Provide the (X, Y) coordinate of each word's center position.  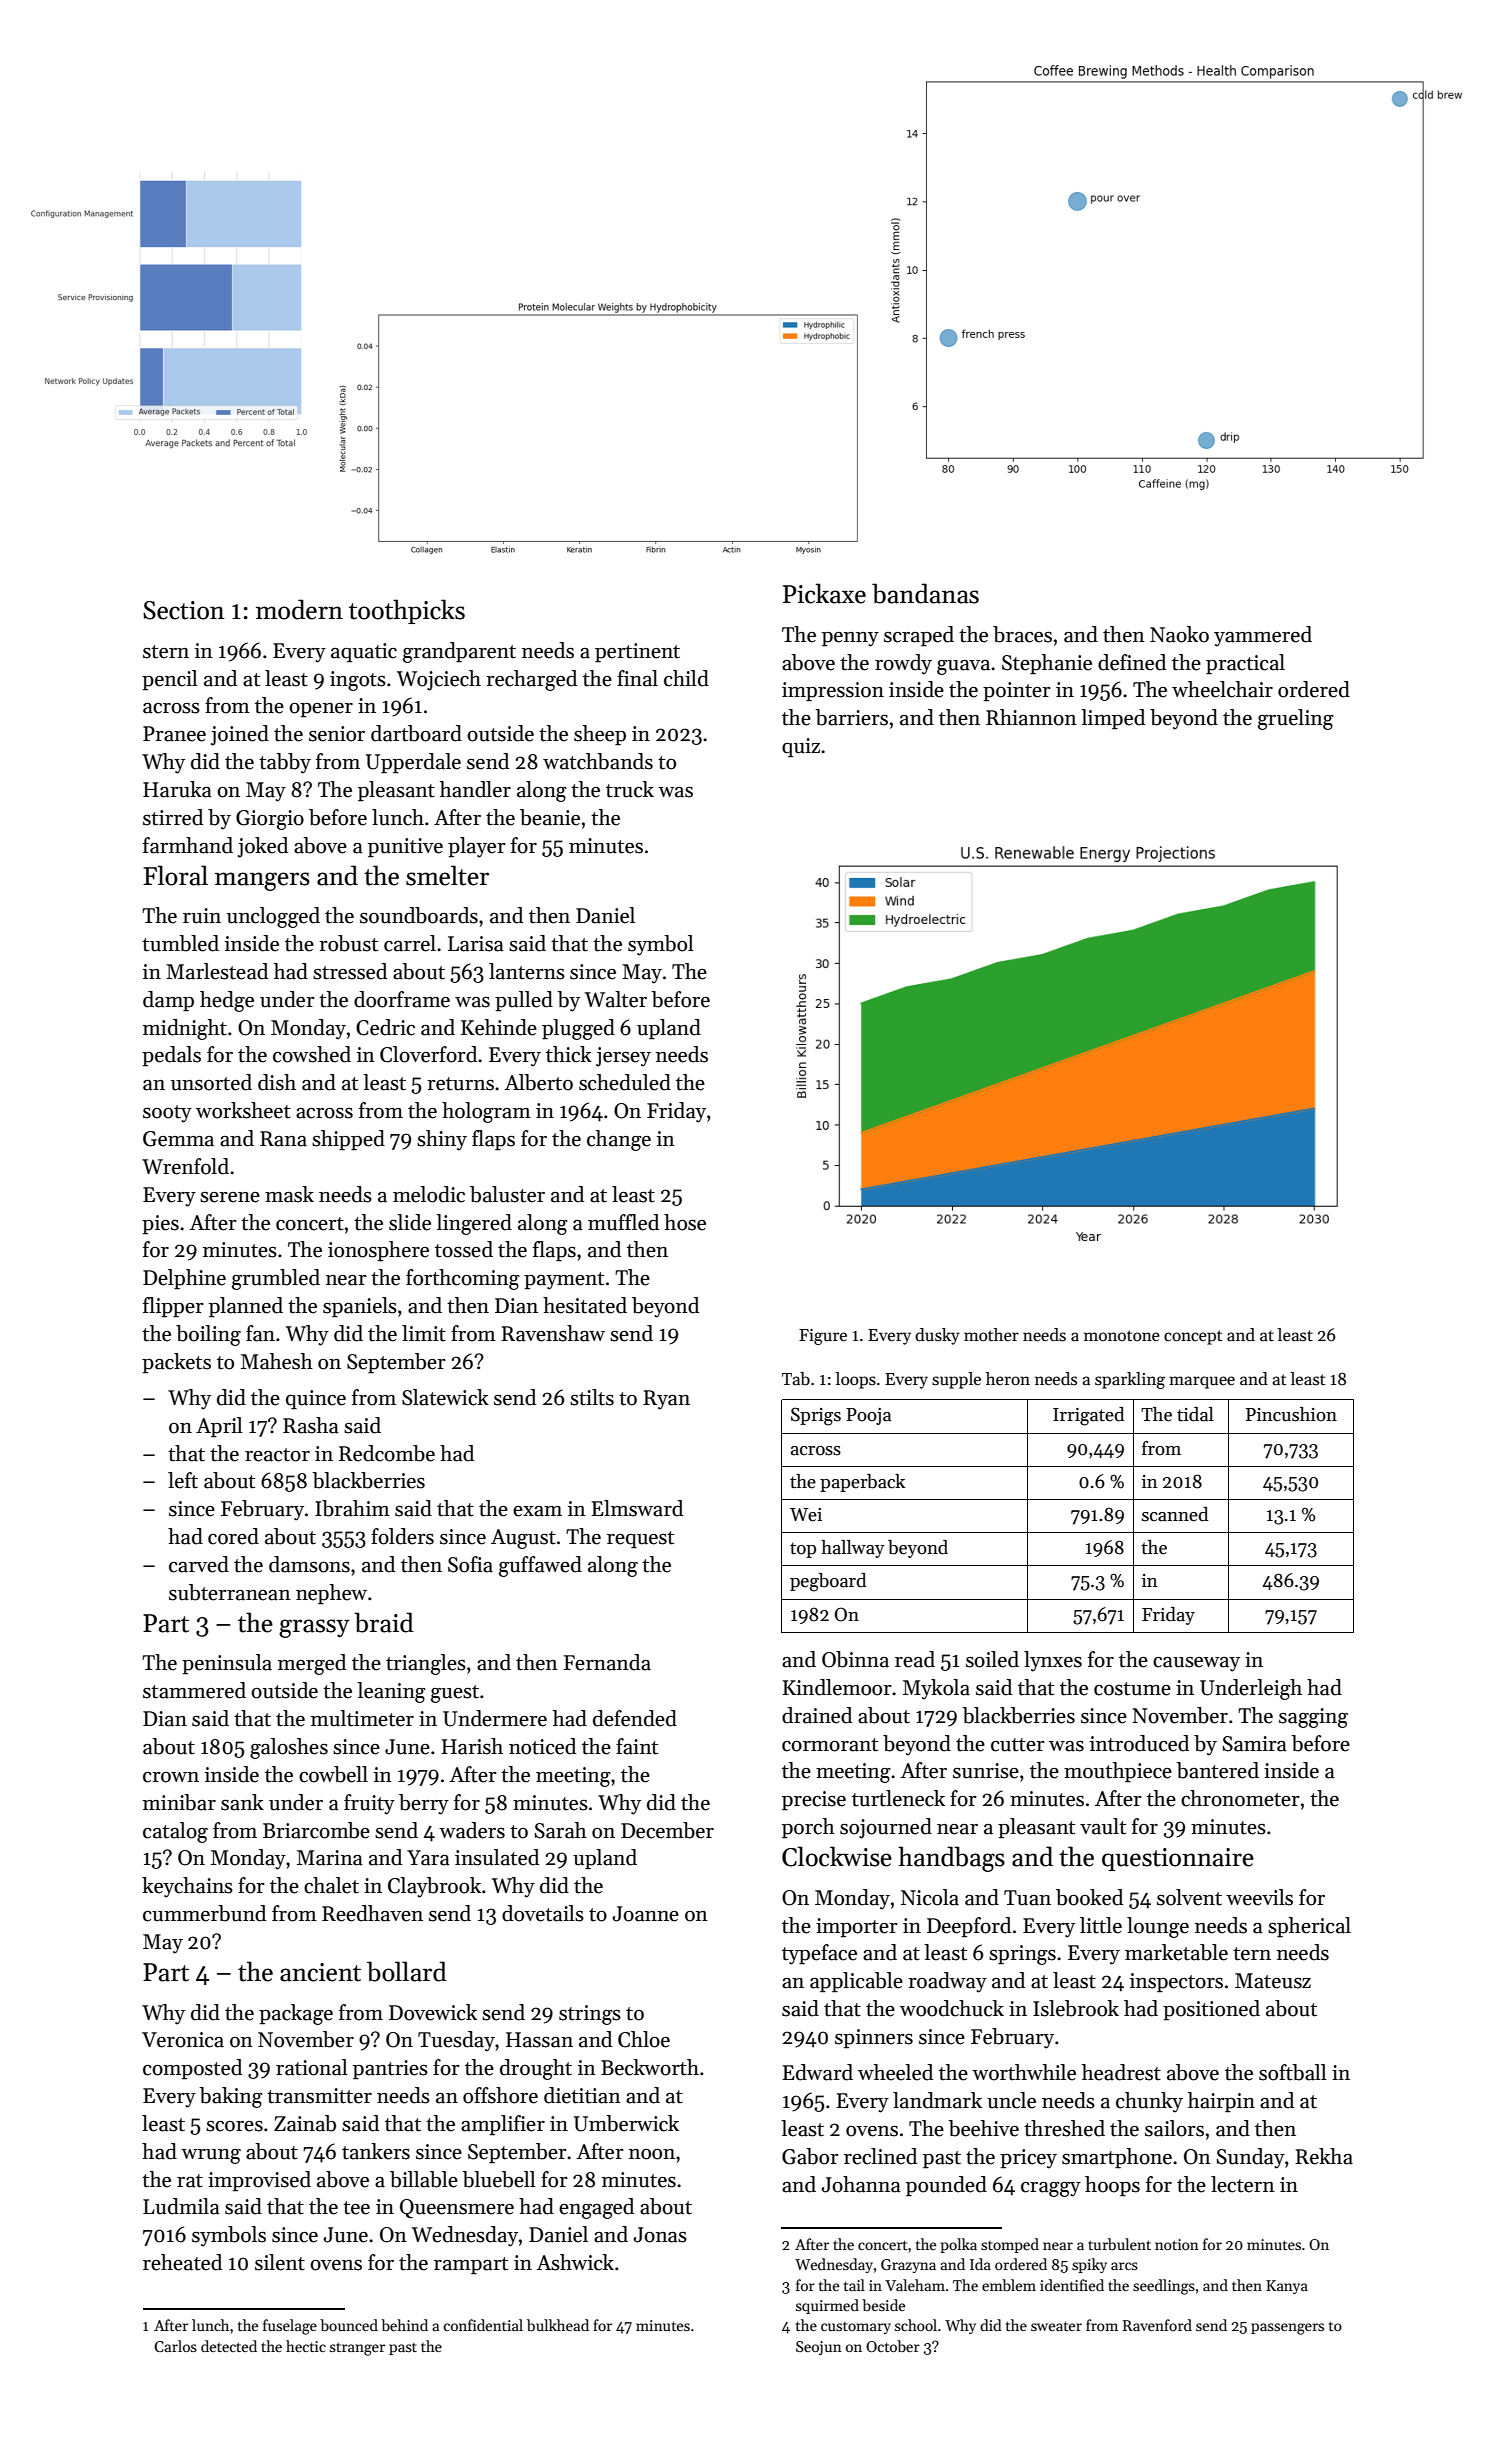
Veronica (183, 2040)
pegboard (828, 1582)
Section (184, 610)
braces (1022, 634)
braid (384, 1622)
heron (1008, 1379)
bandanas (925, 593)
